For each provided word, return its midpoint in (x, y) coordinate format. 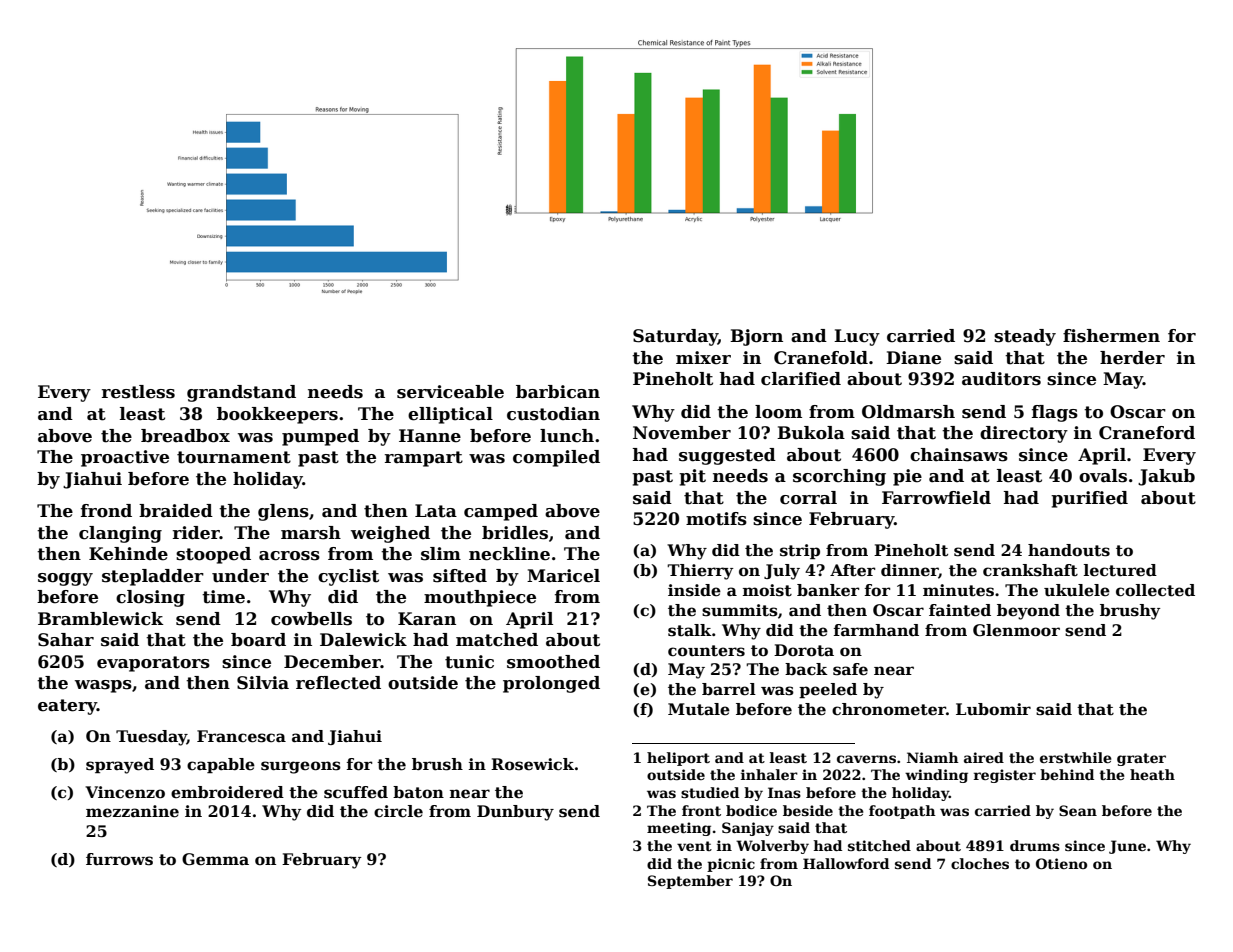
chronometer (889, 709)
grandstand (241, 393)
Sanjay (748, 829)
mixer (703, 358)
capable (221, 765)
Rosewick (532, 764)
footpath (902, 812)
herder (1132, 358)
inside (694, 590)
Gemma (215, 859)
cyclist (348, 577)
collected (1155, 590)
